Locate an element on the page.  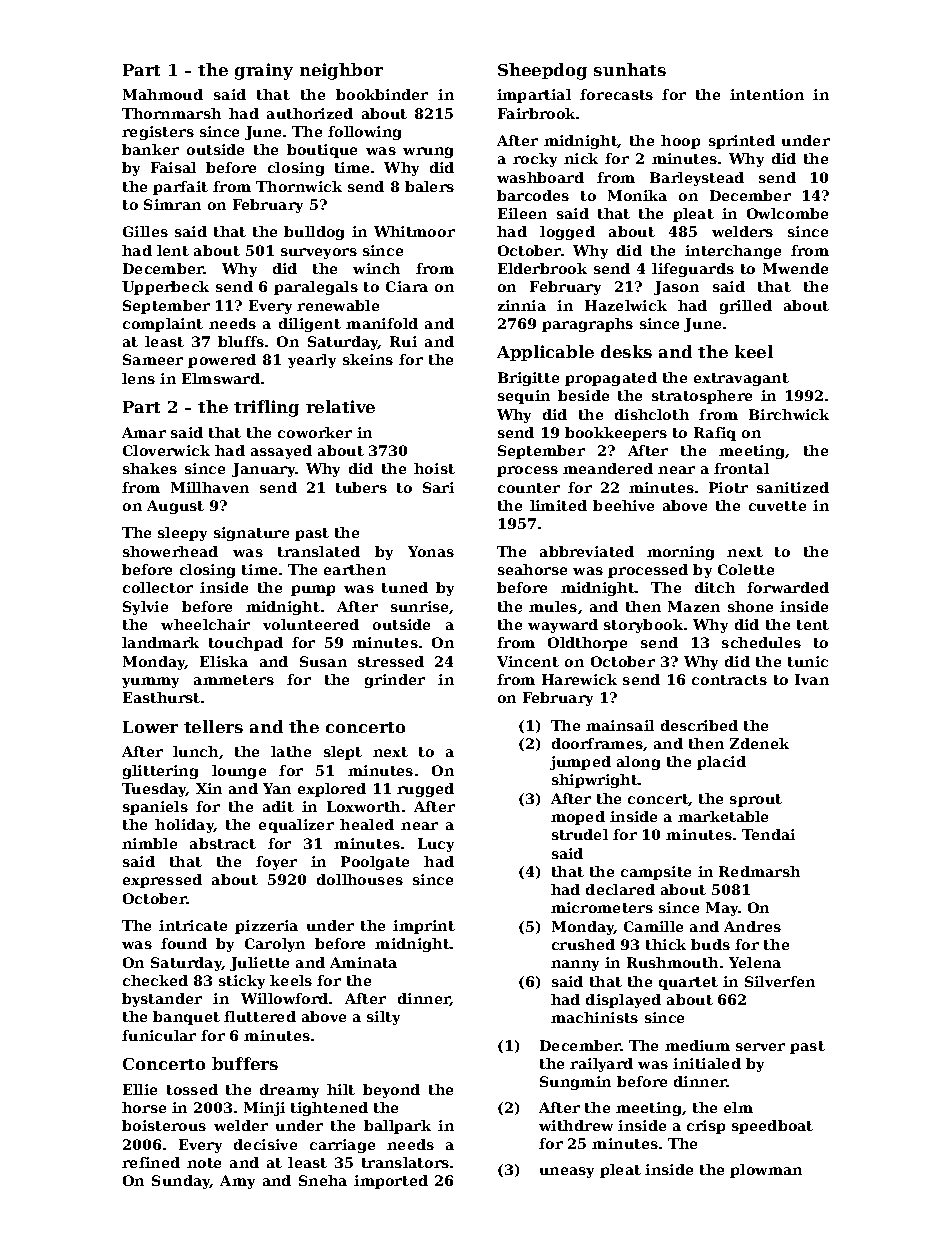
washboard is located at coordinates (540, 177).
